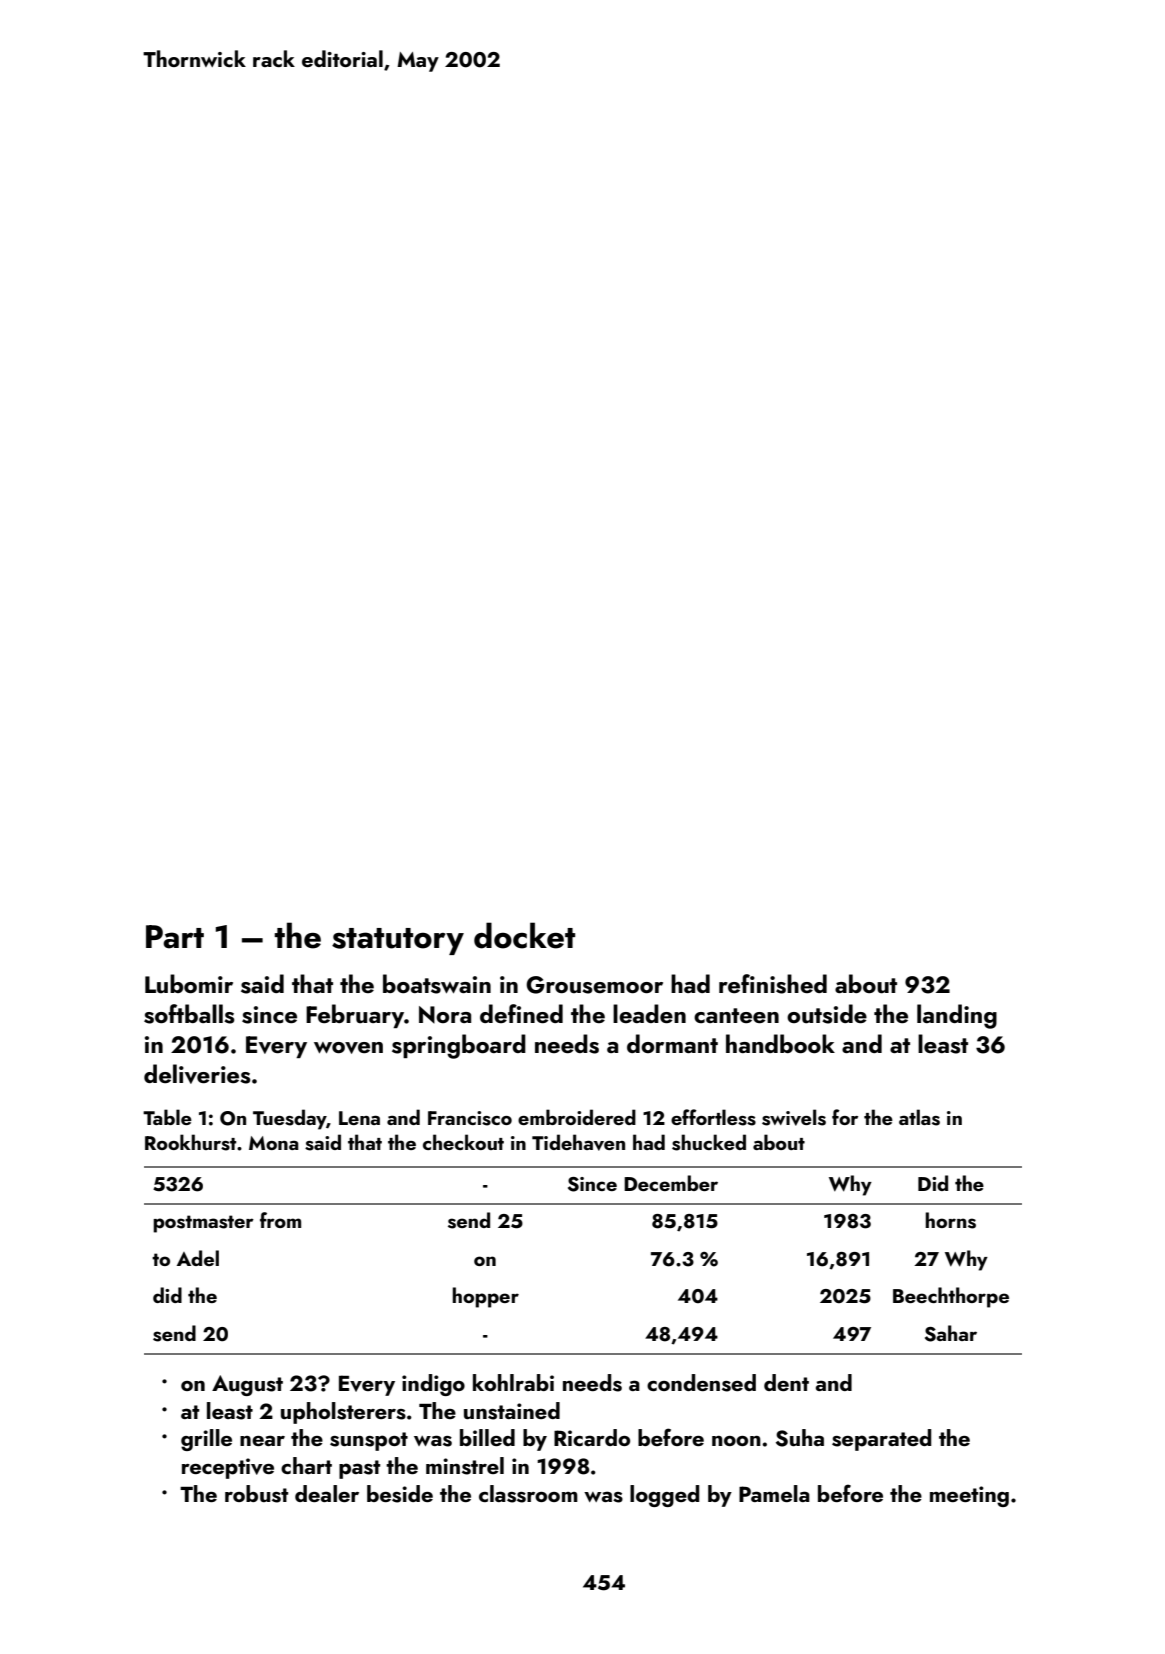 The image size is (1165, 1654). Describe the element at coordinates (175, 937) in the screenshot. I see `Part` at that location.
